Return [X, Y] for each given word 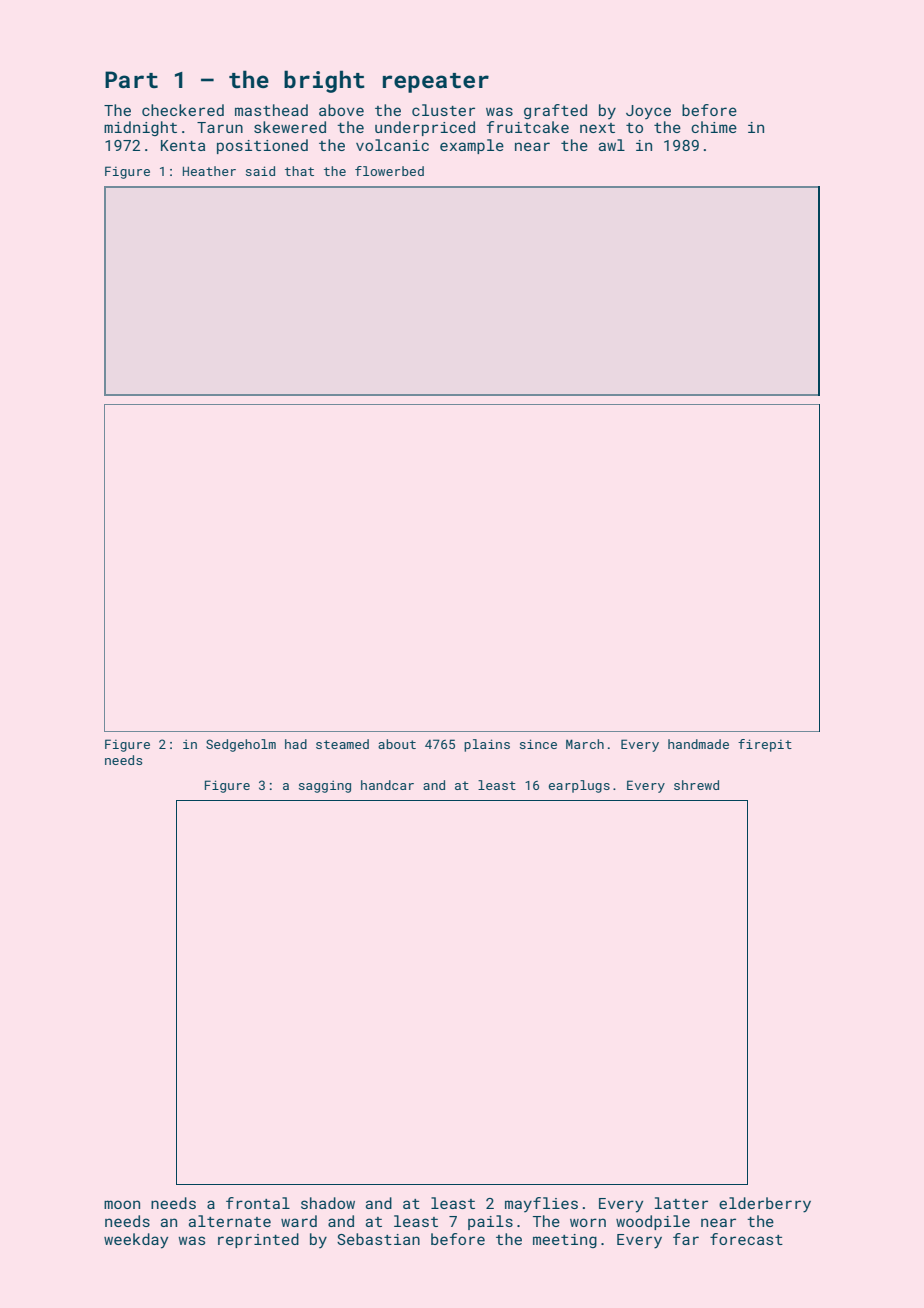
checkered [183, 110]
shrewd [696, 785]
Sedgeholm [241, 745]
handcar [387, 785]
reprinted [258, 1240]
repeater [436, 83]
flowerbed [389, 171]
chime [714, 127]
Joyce [648, 112]
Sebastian [378, 1239]
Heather [209, 171]
